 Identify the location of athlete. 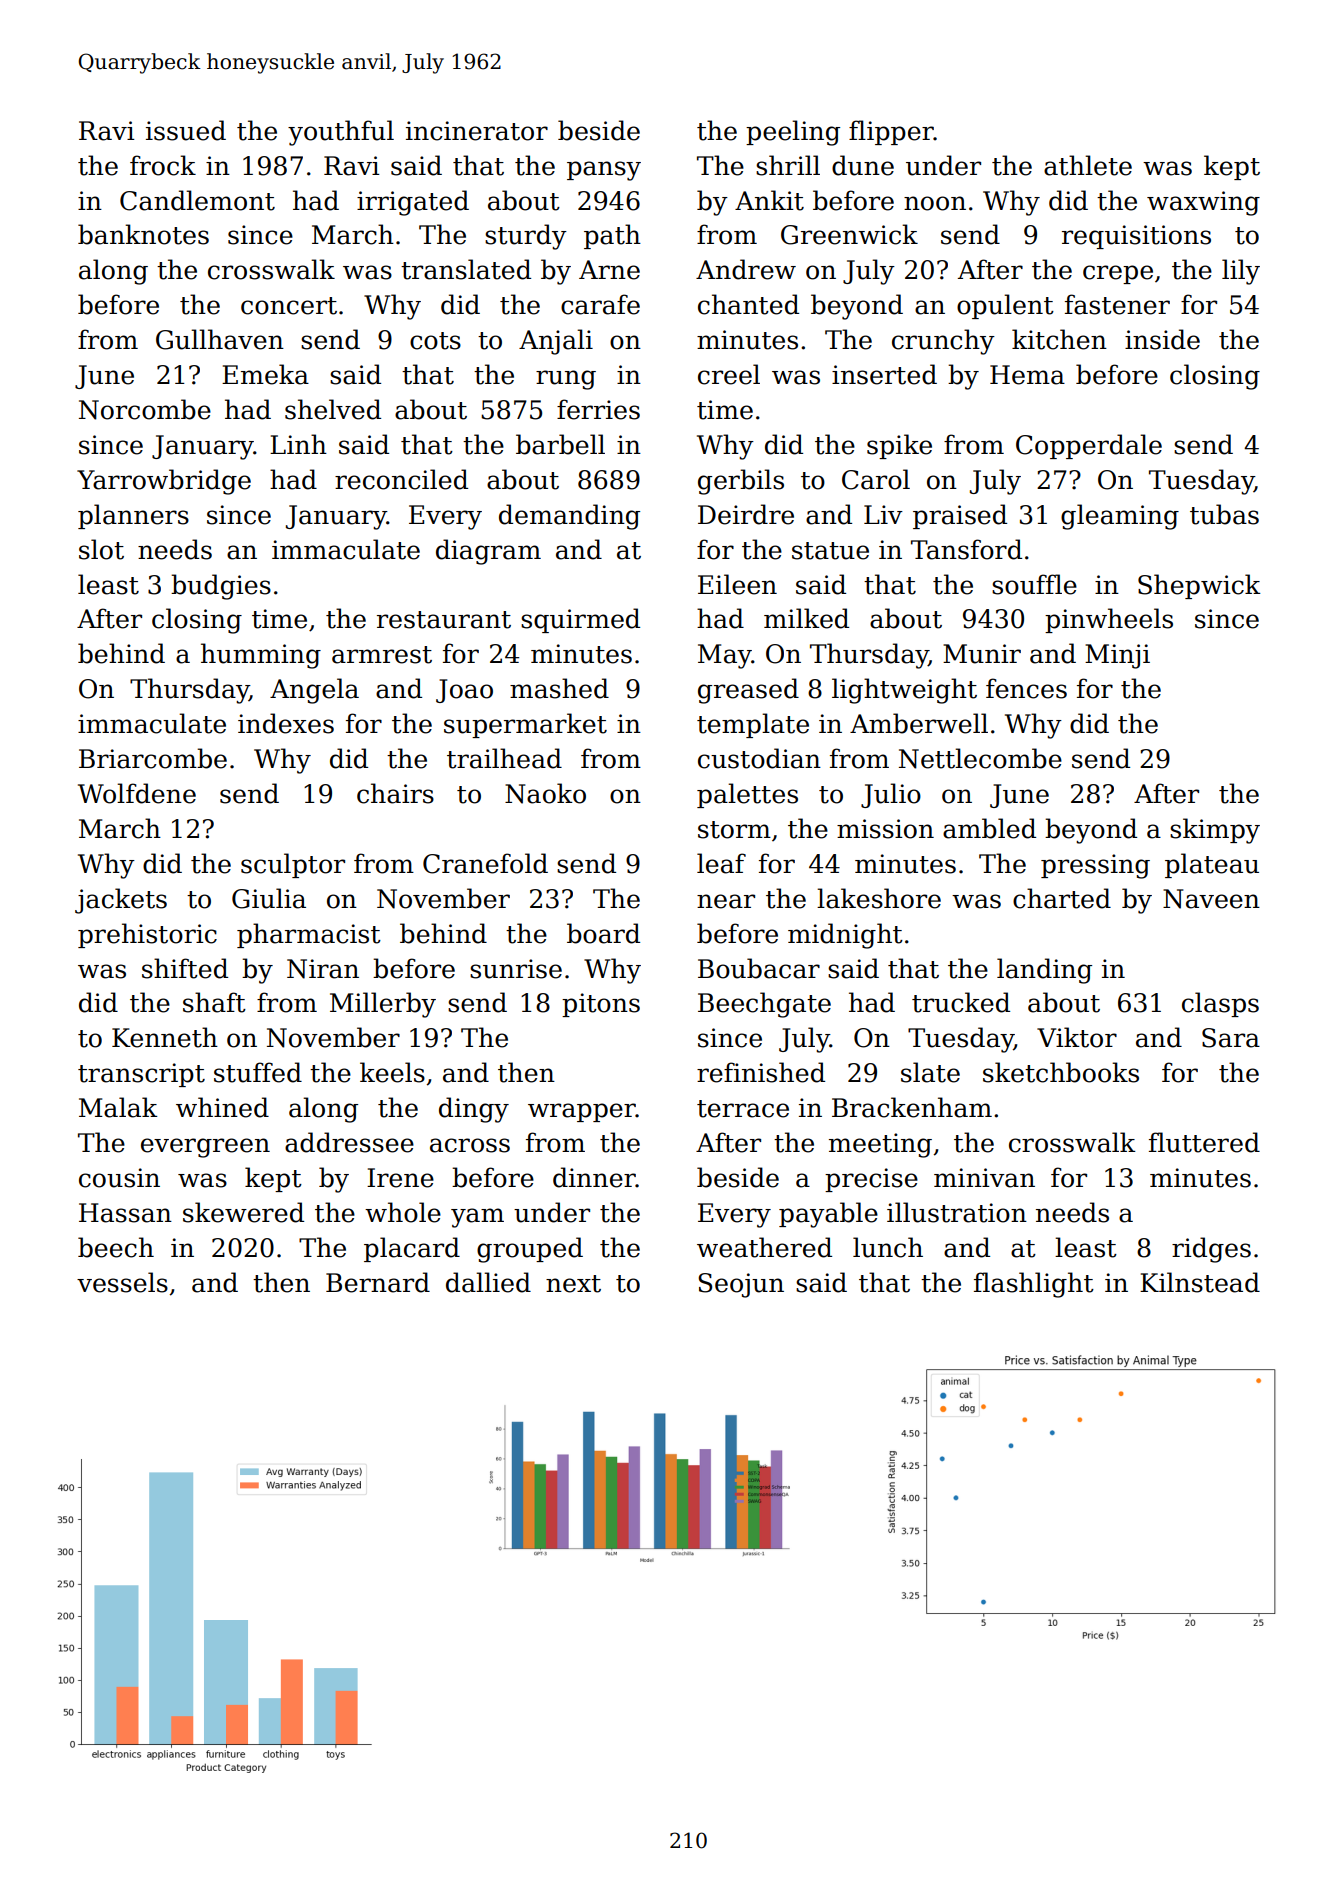
(1088, 165).
